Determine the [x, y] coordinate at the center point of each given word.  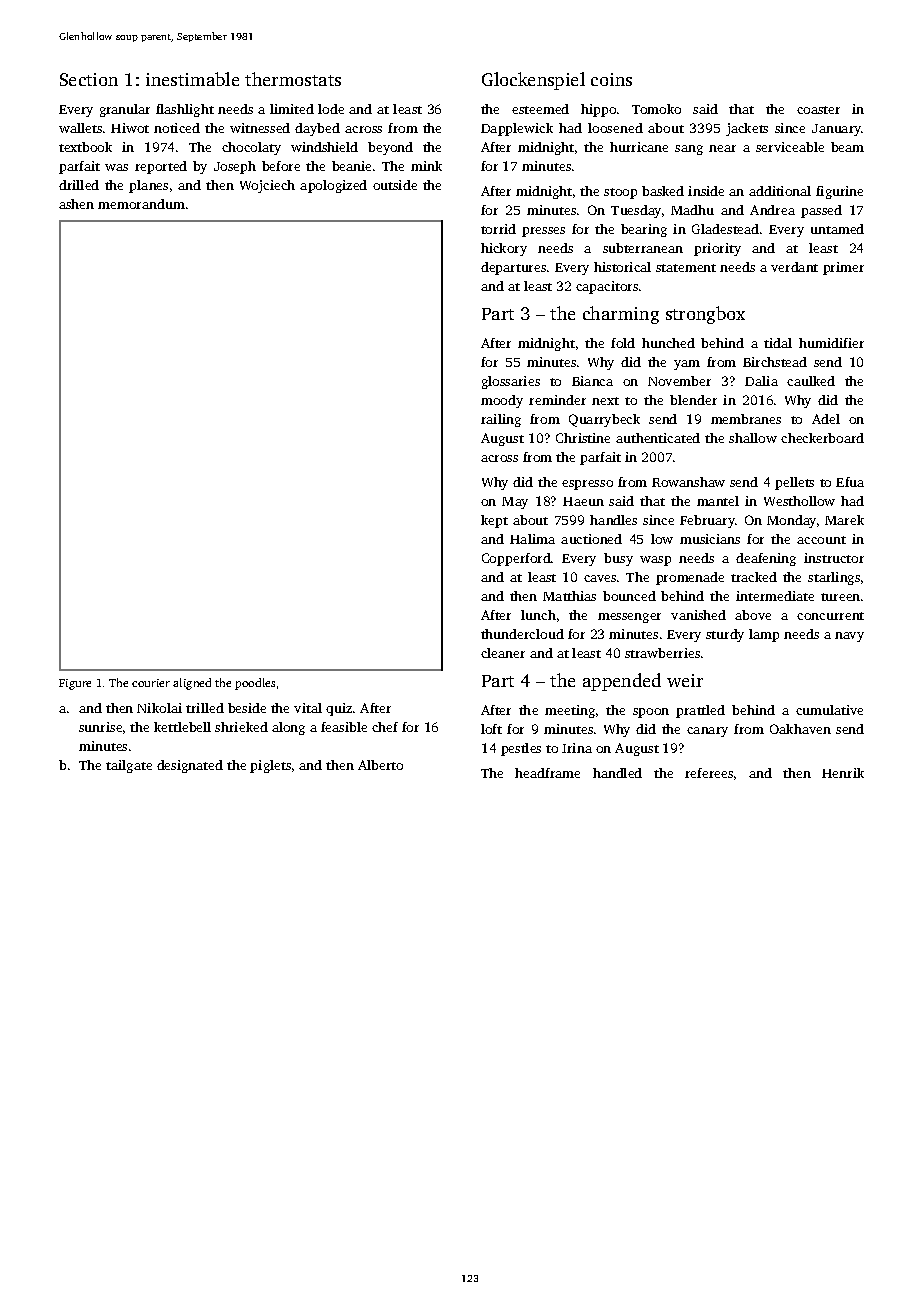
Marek [844, 520]
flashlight [185, 110]
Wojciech [267, 186]
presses [543, 232]
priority [717, 249]
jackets [747, 129]
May [515, 503]
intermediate [775, 596]
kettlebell [182, 727]
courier [151, 683]
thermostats [293, 79]
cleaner [503, 653]
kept [494, 521]
